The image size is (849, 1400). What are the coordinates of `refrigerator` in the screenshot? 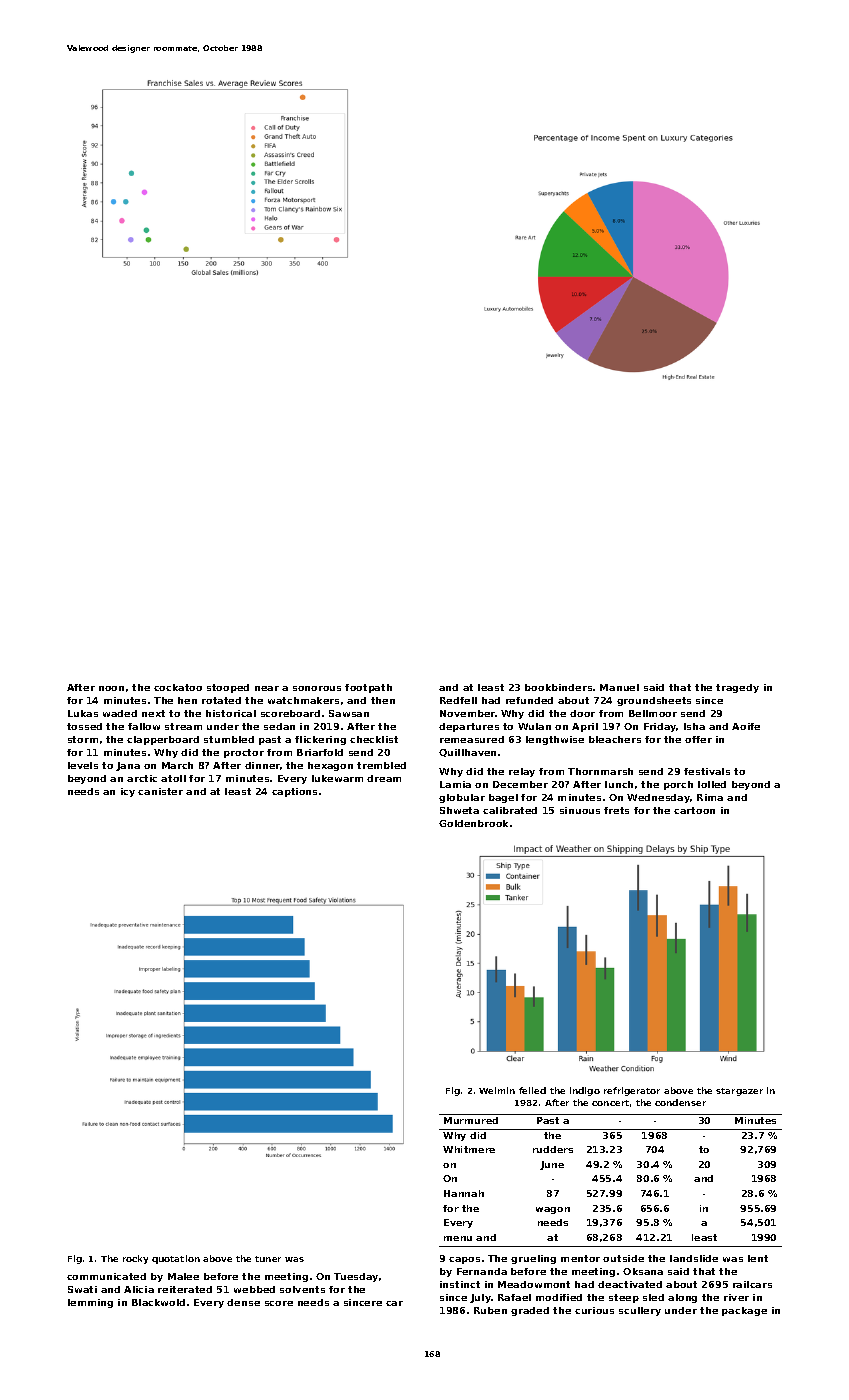 It's located at (632, 1091).
